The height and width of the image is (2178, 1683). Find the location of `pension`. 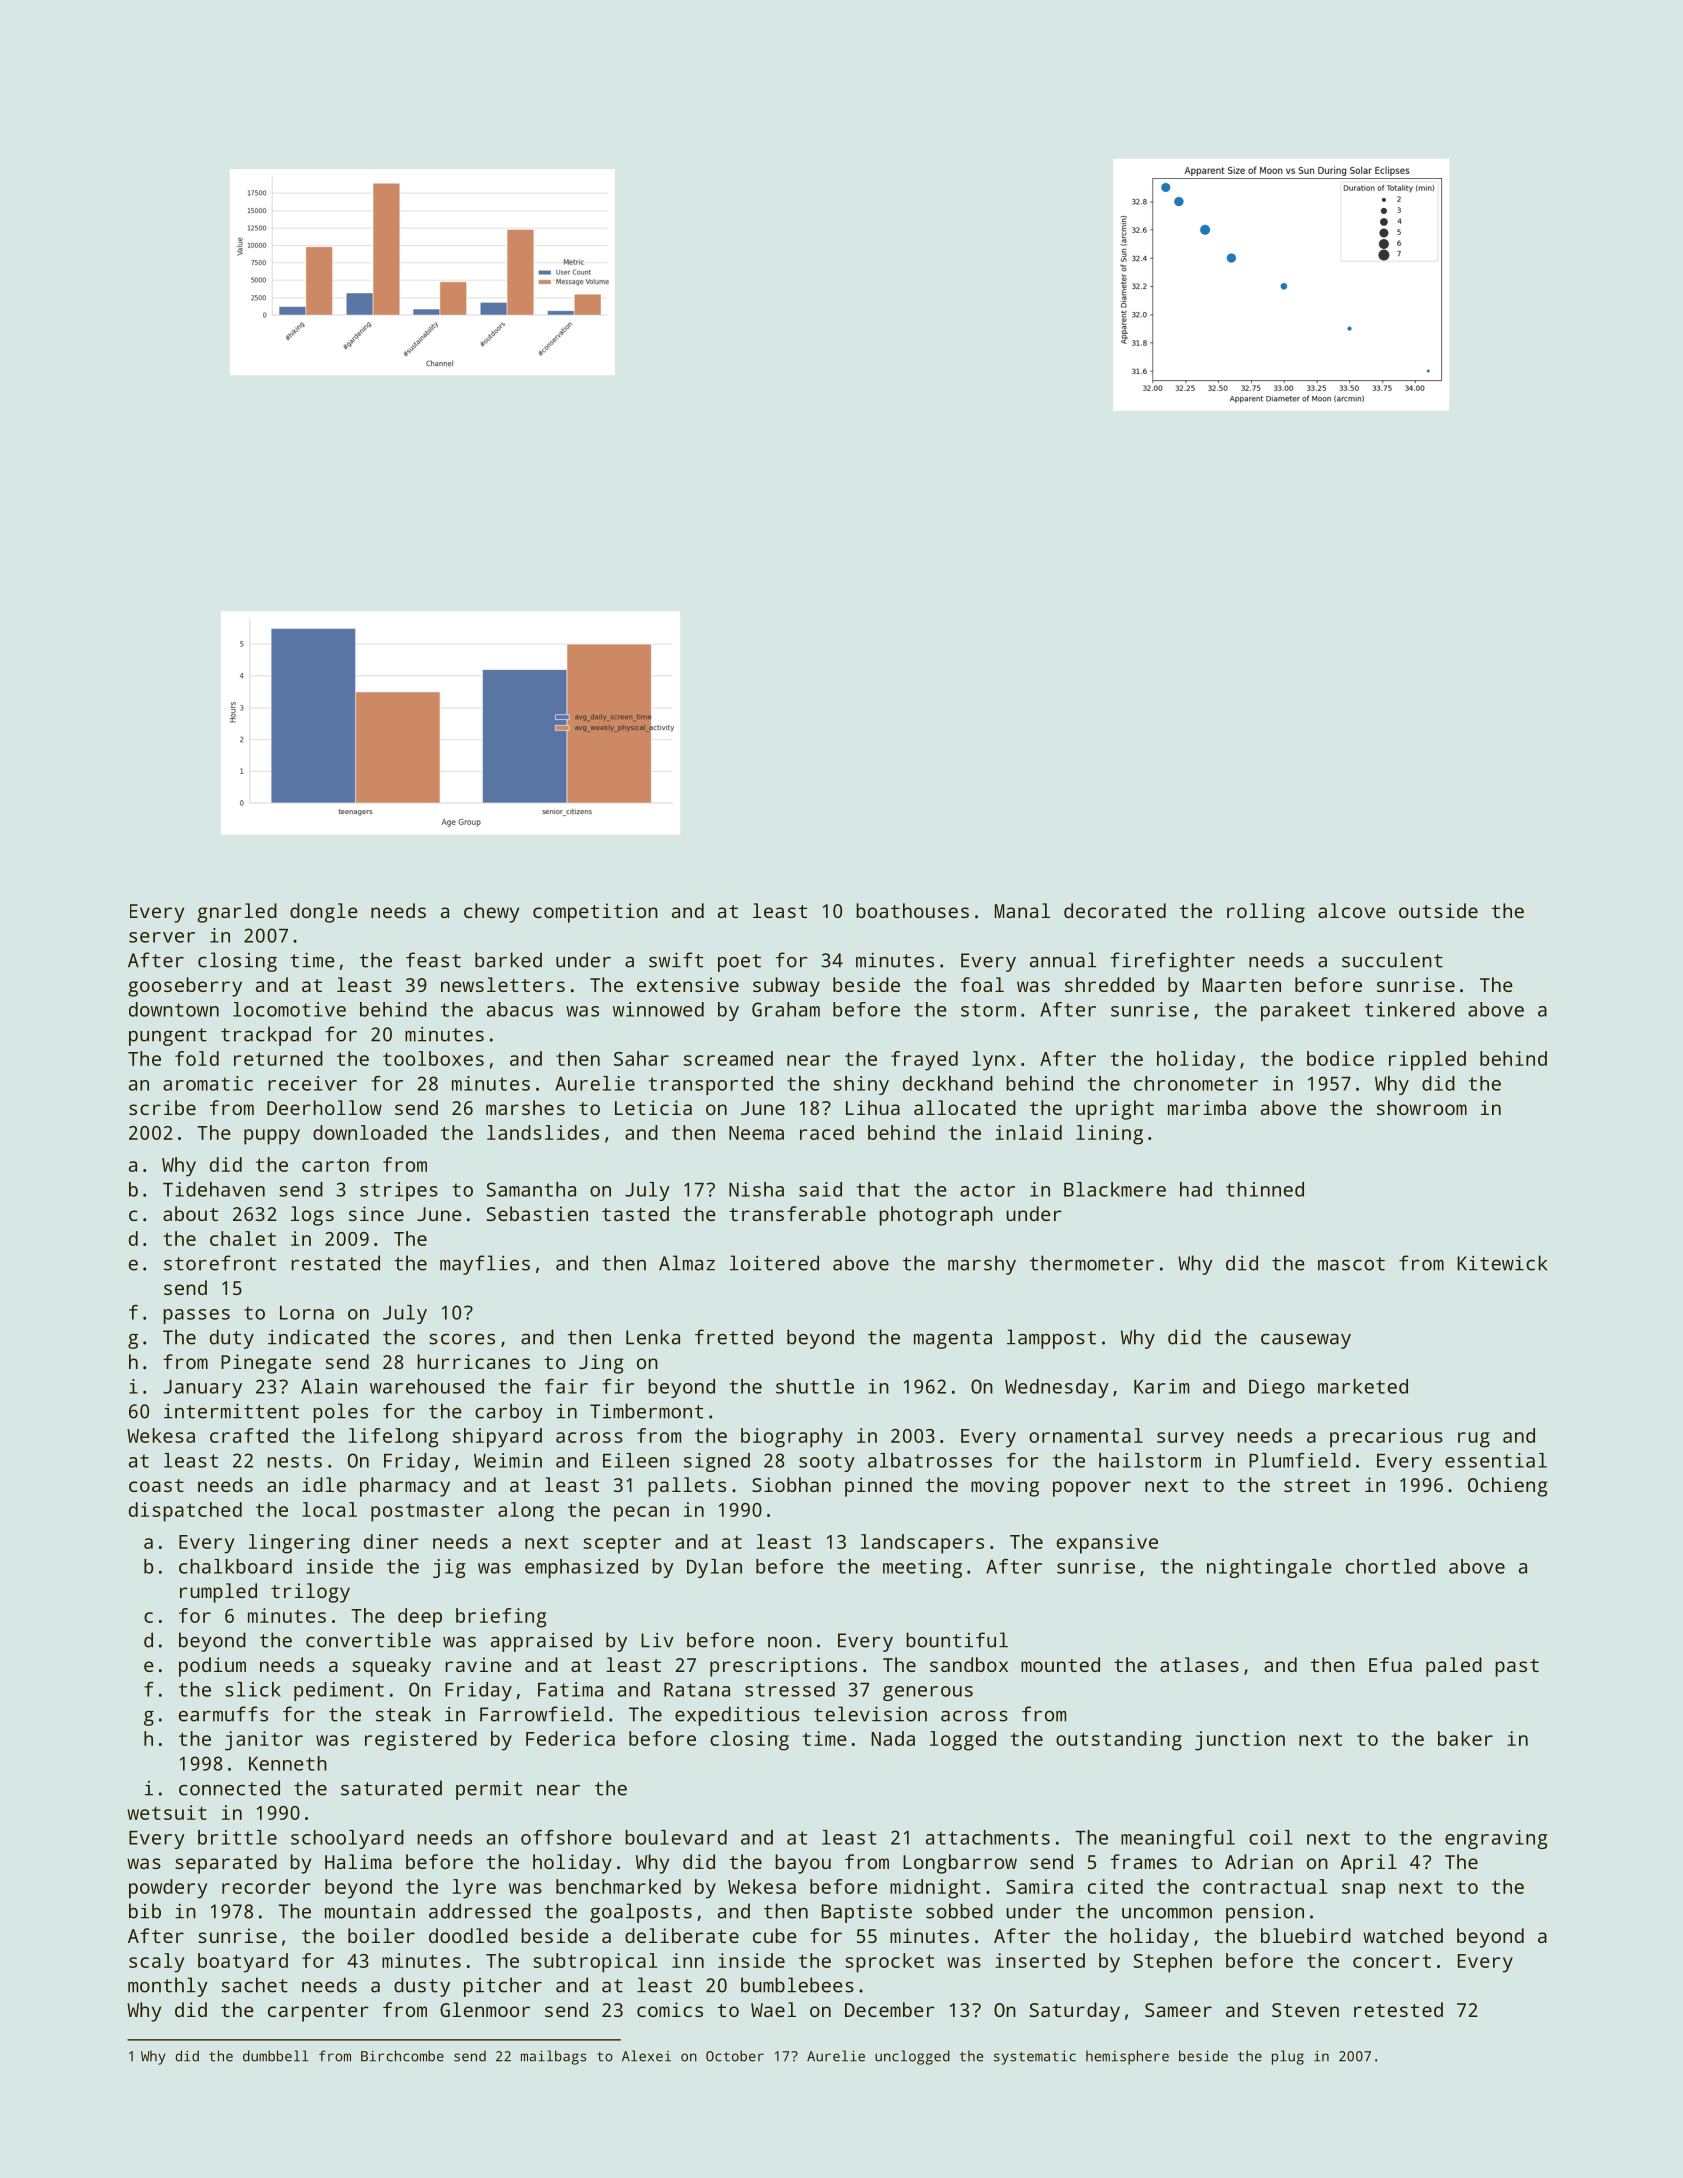

pension is located at coordinates (1265, 1913).
